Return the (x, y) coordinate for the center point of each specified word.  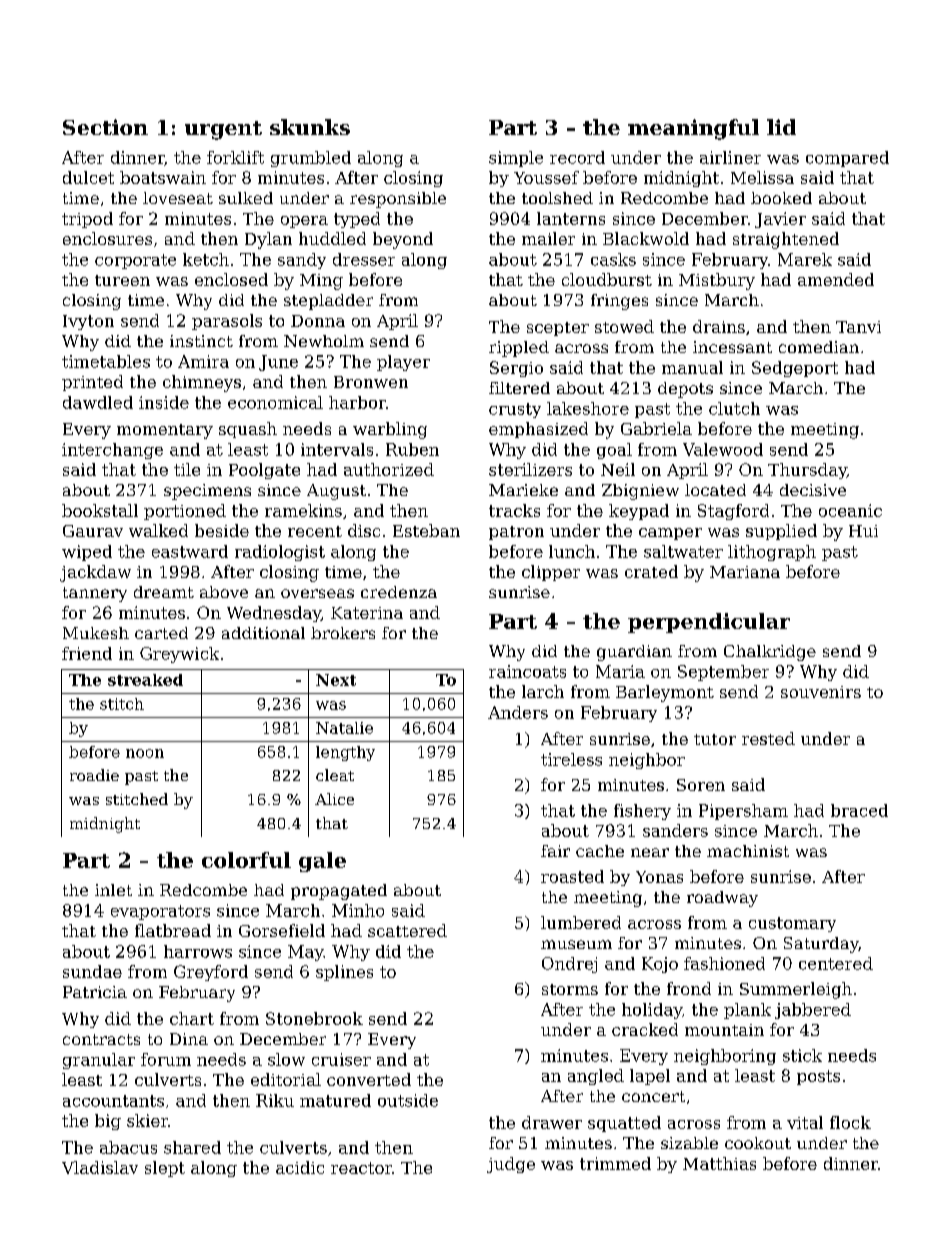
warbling (390, 430)
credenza (399, 592)
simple (516, 159)
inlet (113, 890)
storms (570, 989)
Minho (358, 910)
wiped (87, 553)
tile (187, 469)
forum (166, 1059)
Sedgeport (795, 369)
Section (105, 127)
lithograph (772, 553)
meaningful (693, 129)
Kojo (660, 965)
